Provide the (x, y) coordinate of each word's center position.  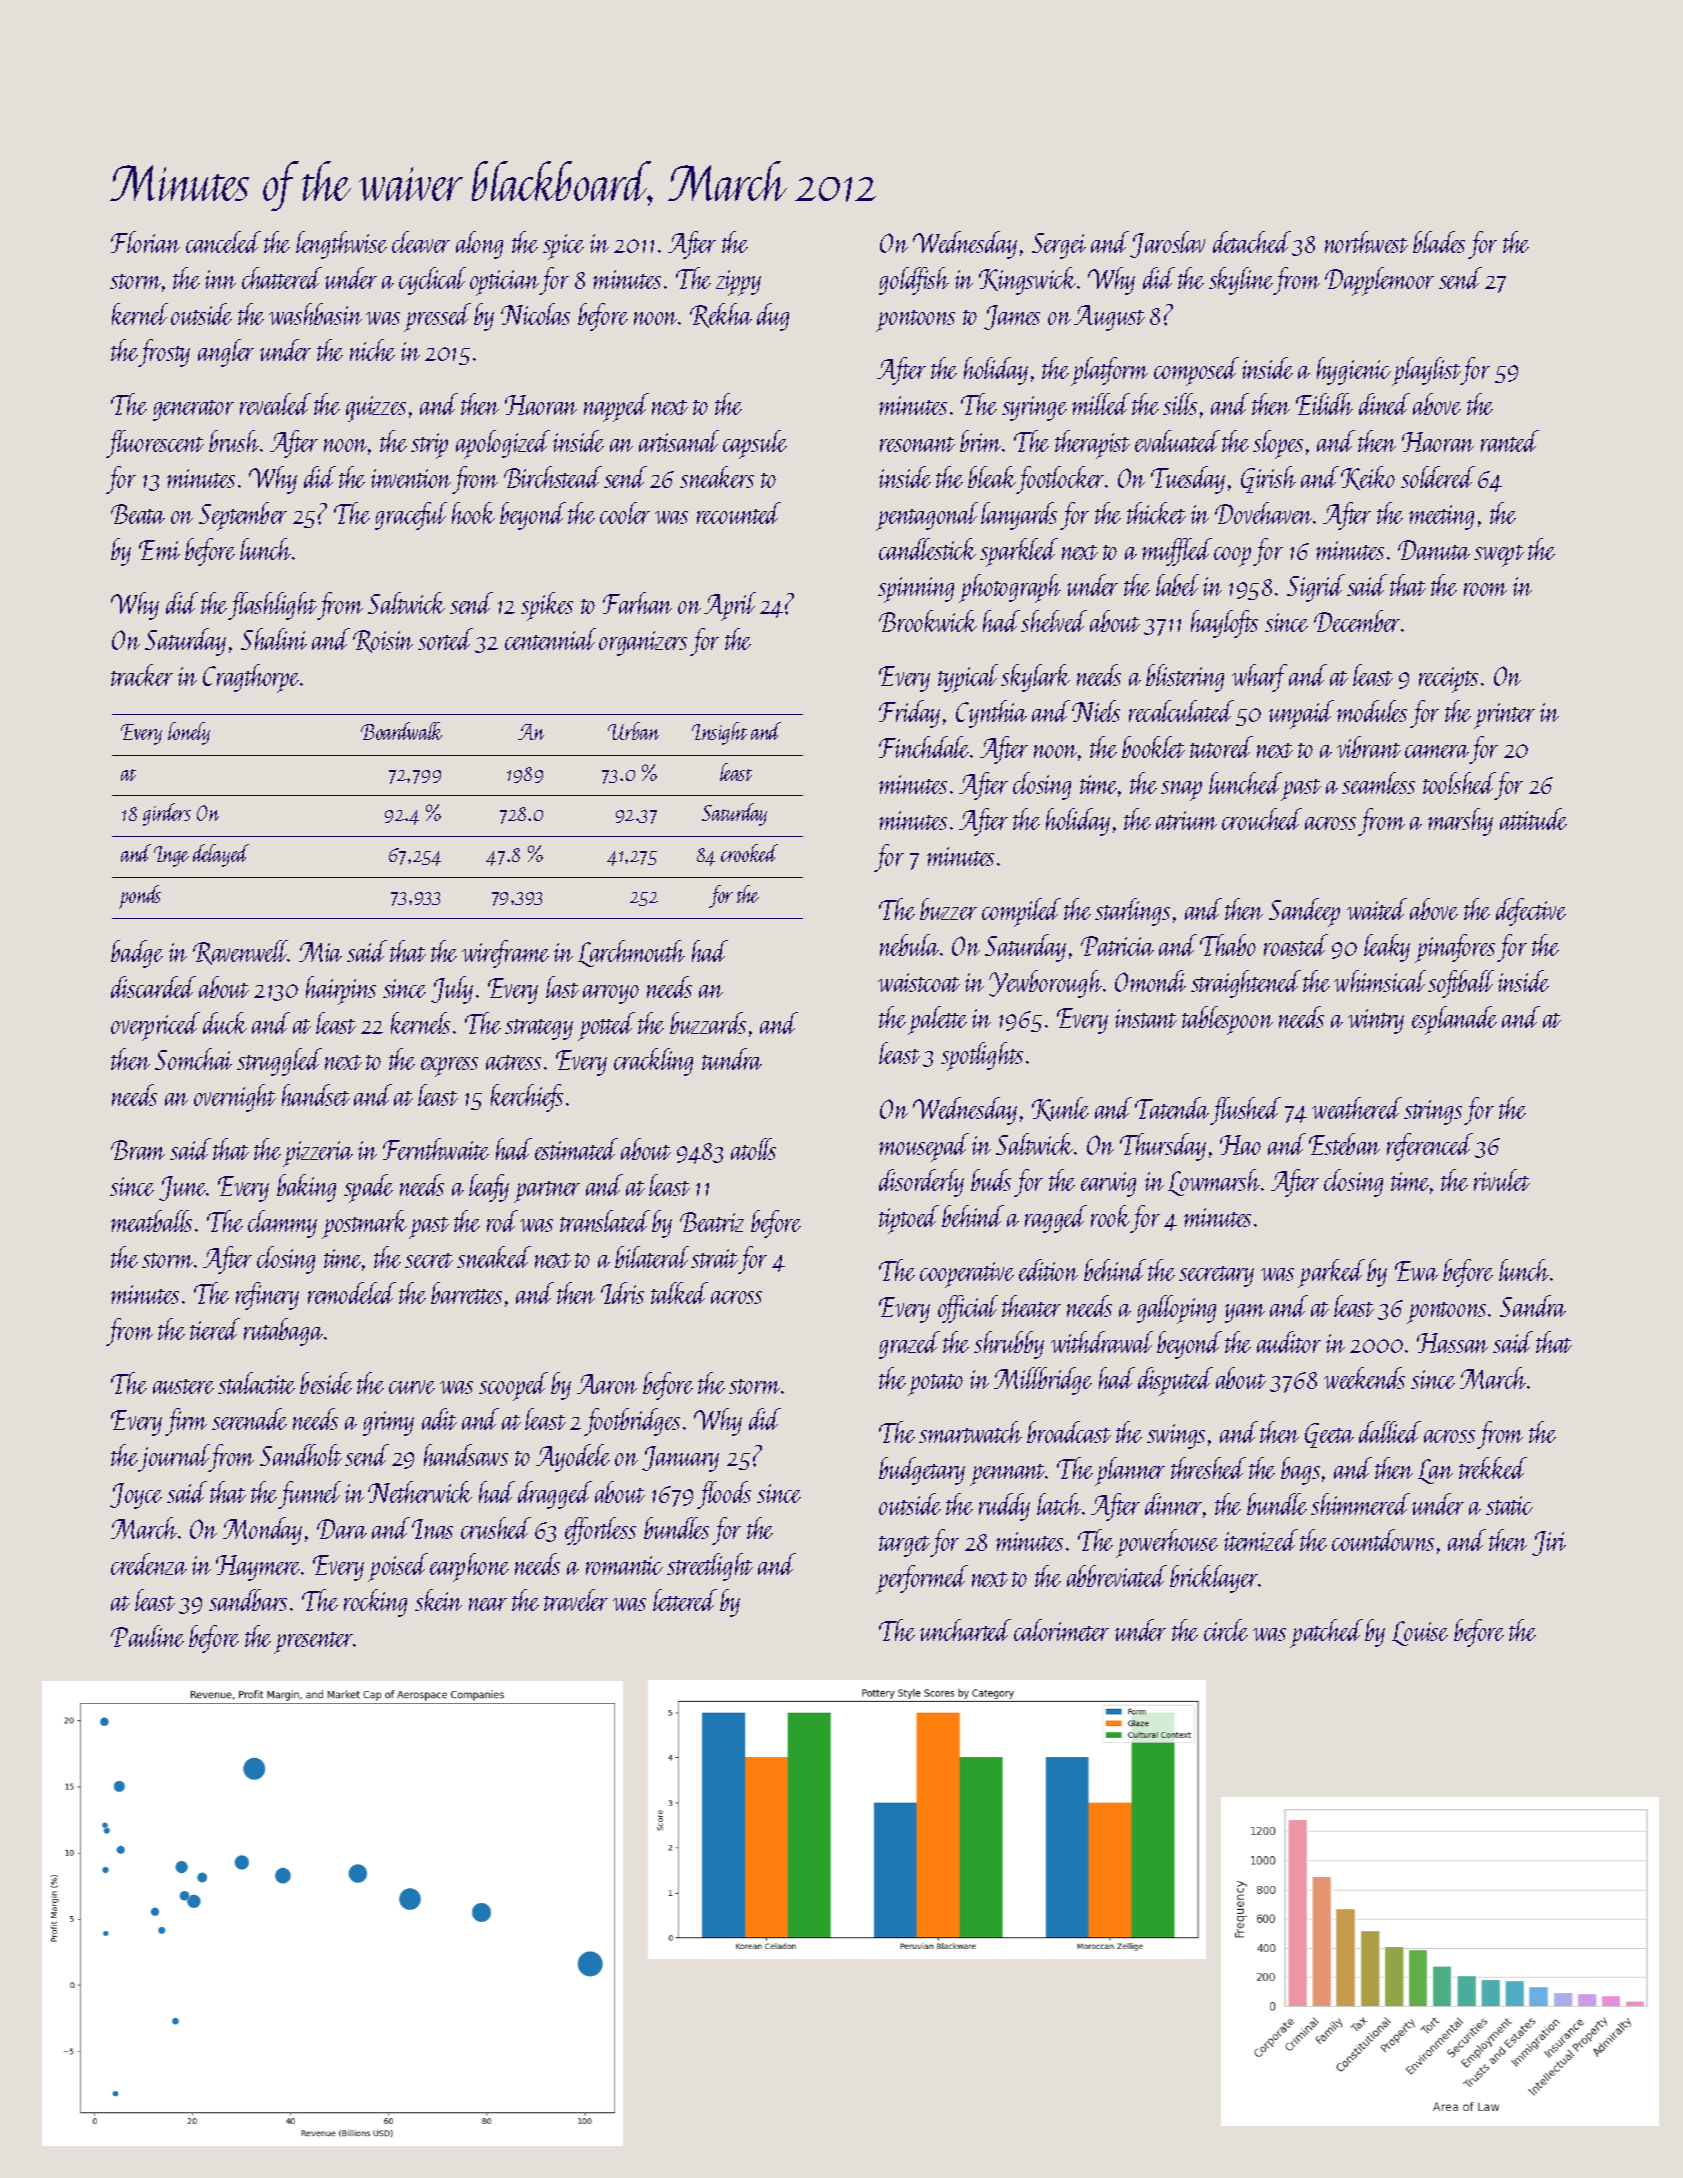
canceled (223, 242)
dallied (1390, 1432)
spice (563, 247)
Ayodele (573, 1458)
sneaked (494, 1257)
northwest (1366, 242)
